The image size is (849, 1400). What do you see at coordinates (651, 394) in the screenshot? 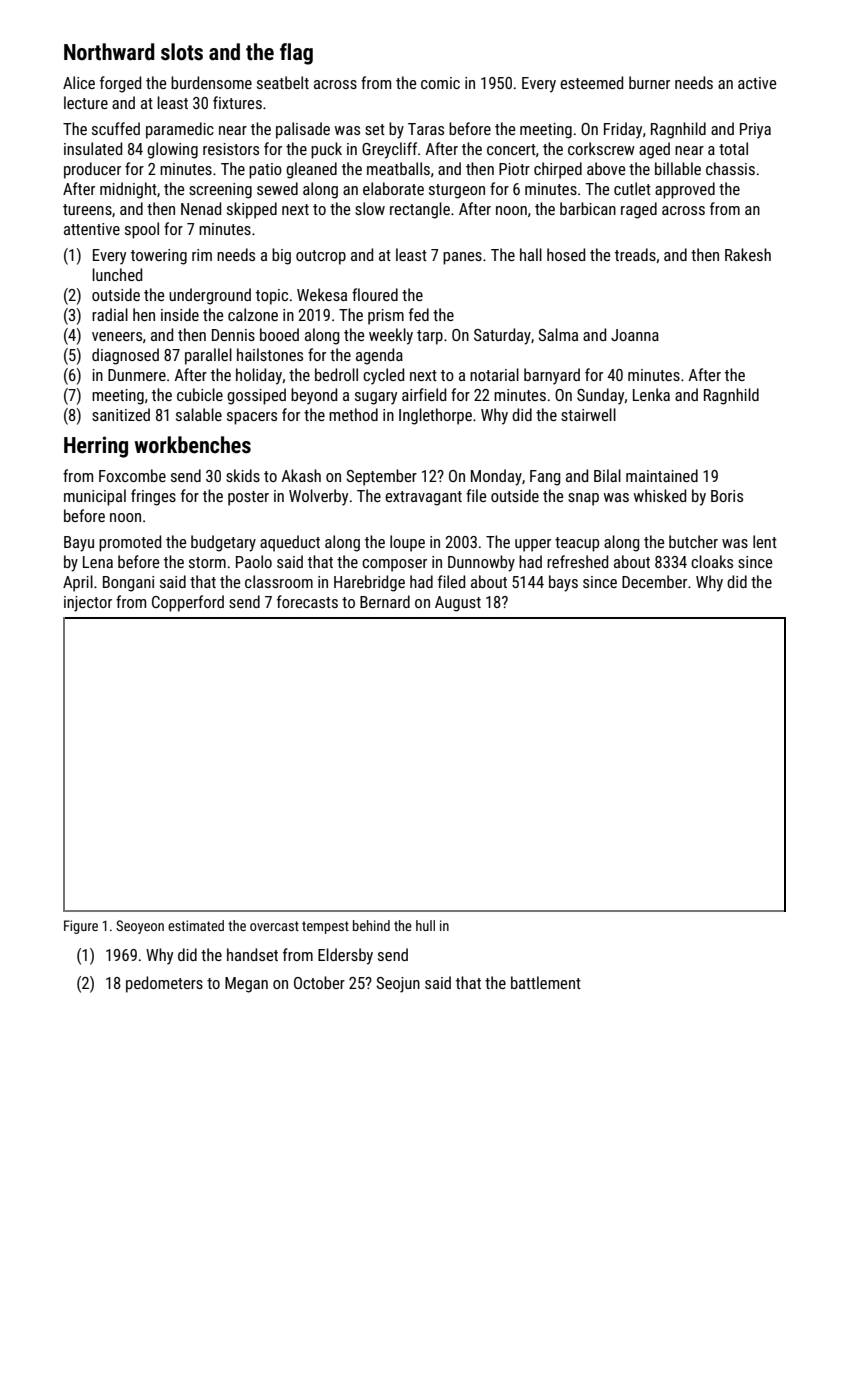
I see `Lenka` at bounding box center [651, 394].
